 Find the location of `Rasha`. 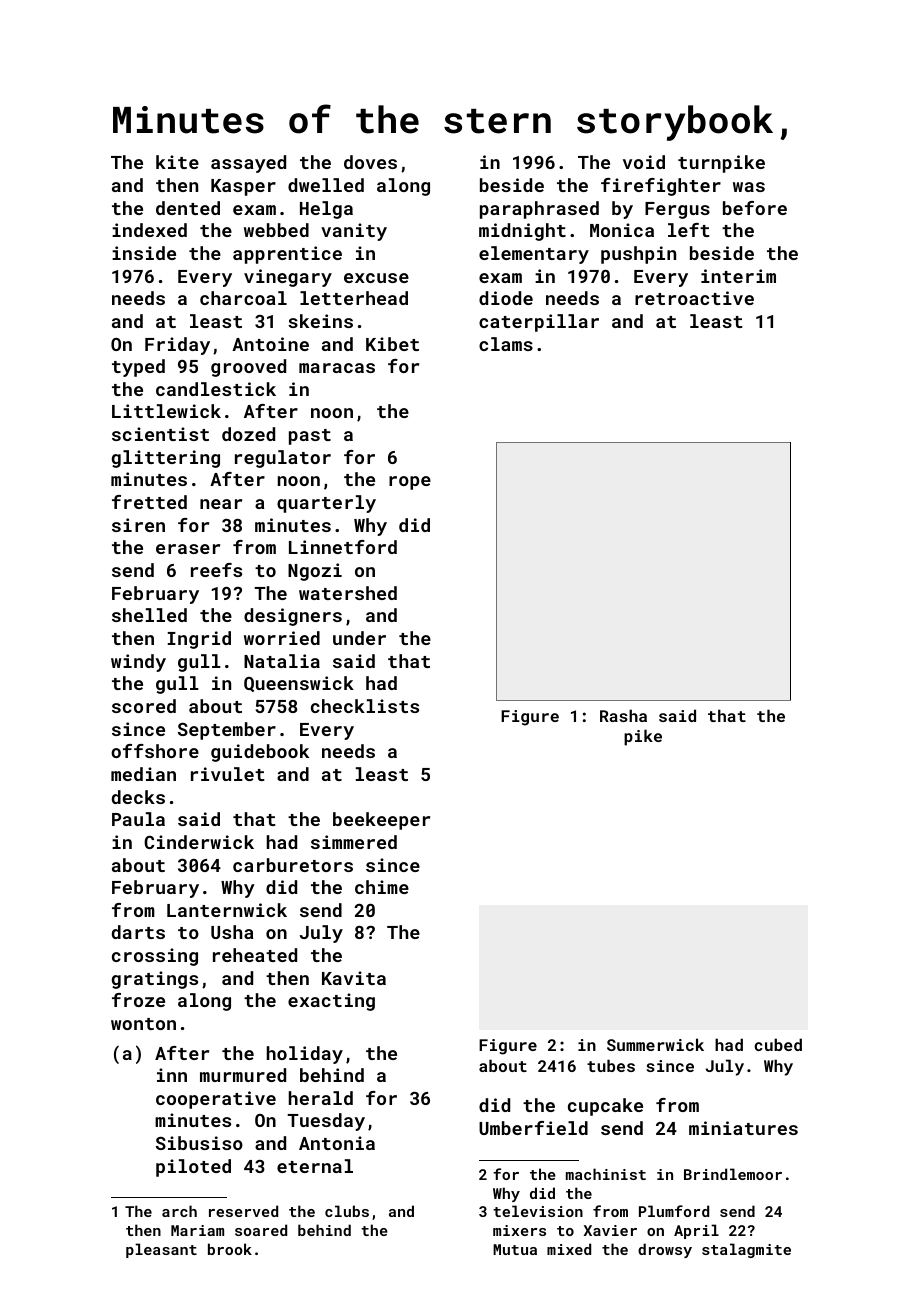

Rasha is located at coordinates (623, 715).
